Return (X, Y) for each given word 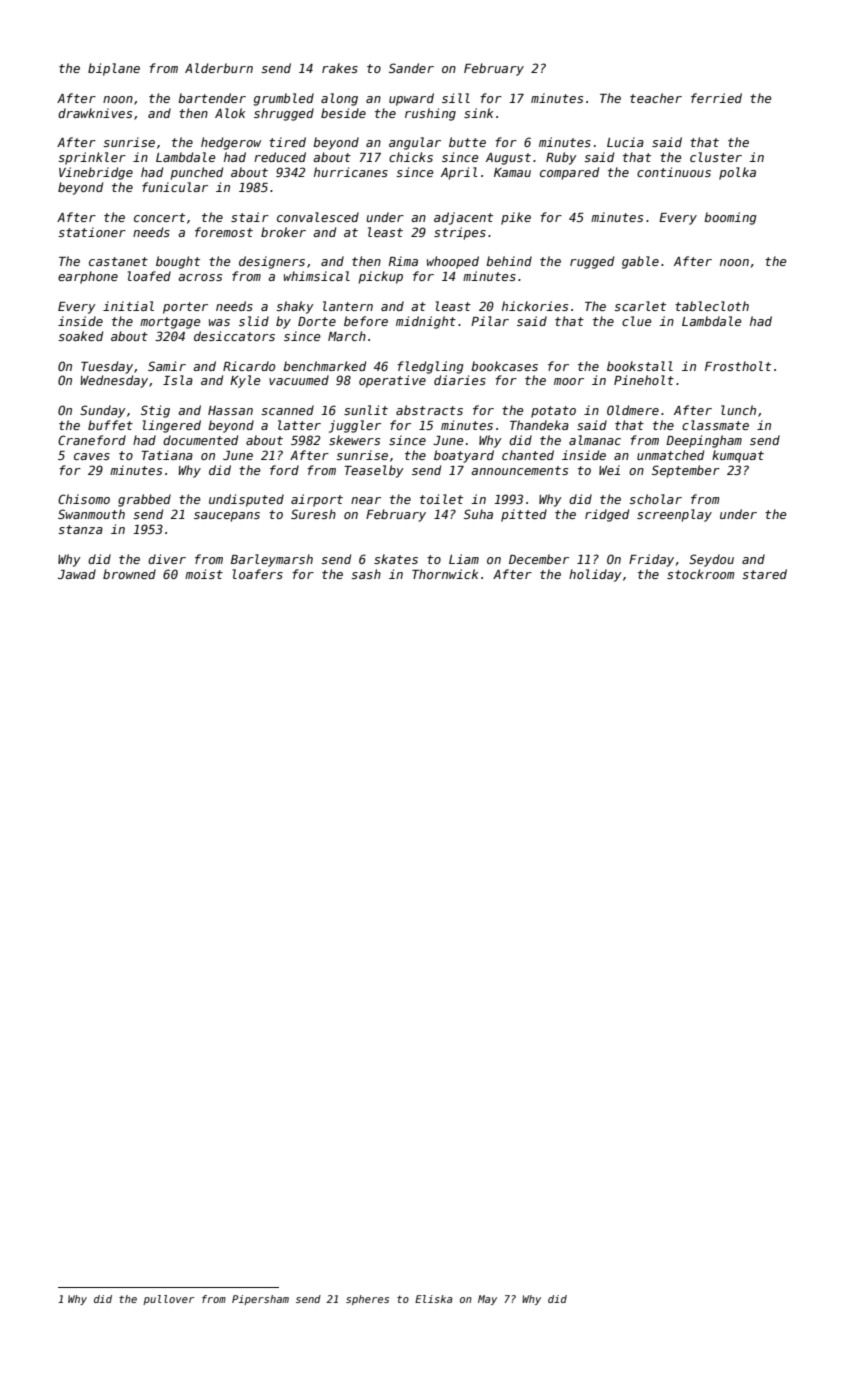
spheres (367, 1300)
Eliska (434, 1299)
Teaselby (374, 471)
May (487, 1300)
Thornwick (445, 574)
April (459, 173)
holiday (595, 575)
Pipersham (260, 1300)
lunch (738, 410)
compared (569, 173)
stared (764, 574)
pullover (168, 1300)
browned (129, 574)
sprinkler (92, 158)
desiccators (234, 336)
